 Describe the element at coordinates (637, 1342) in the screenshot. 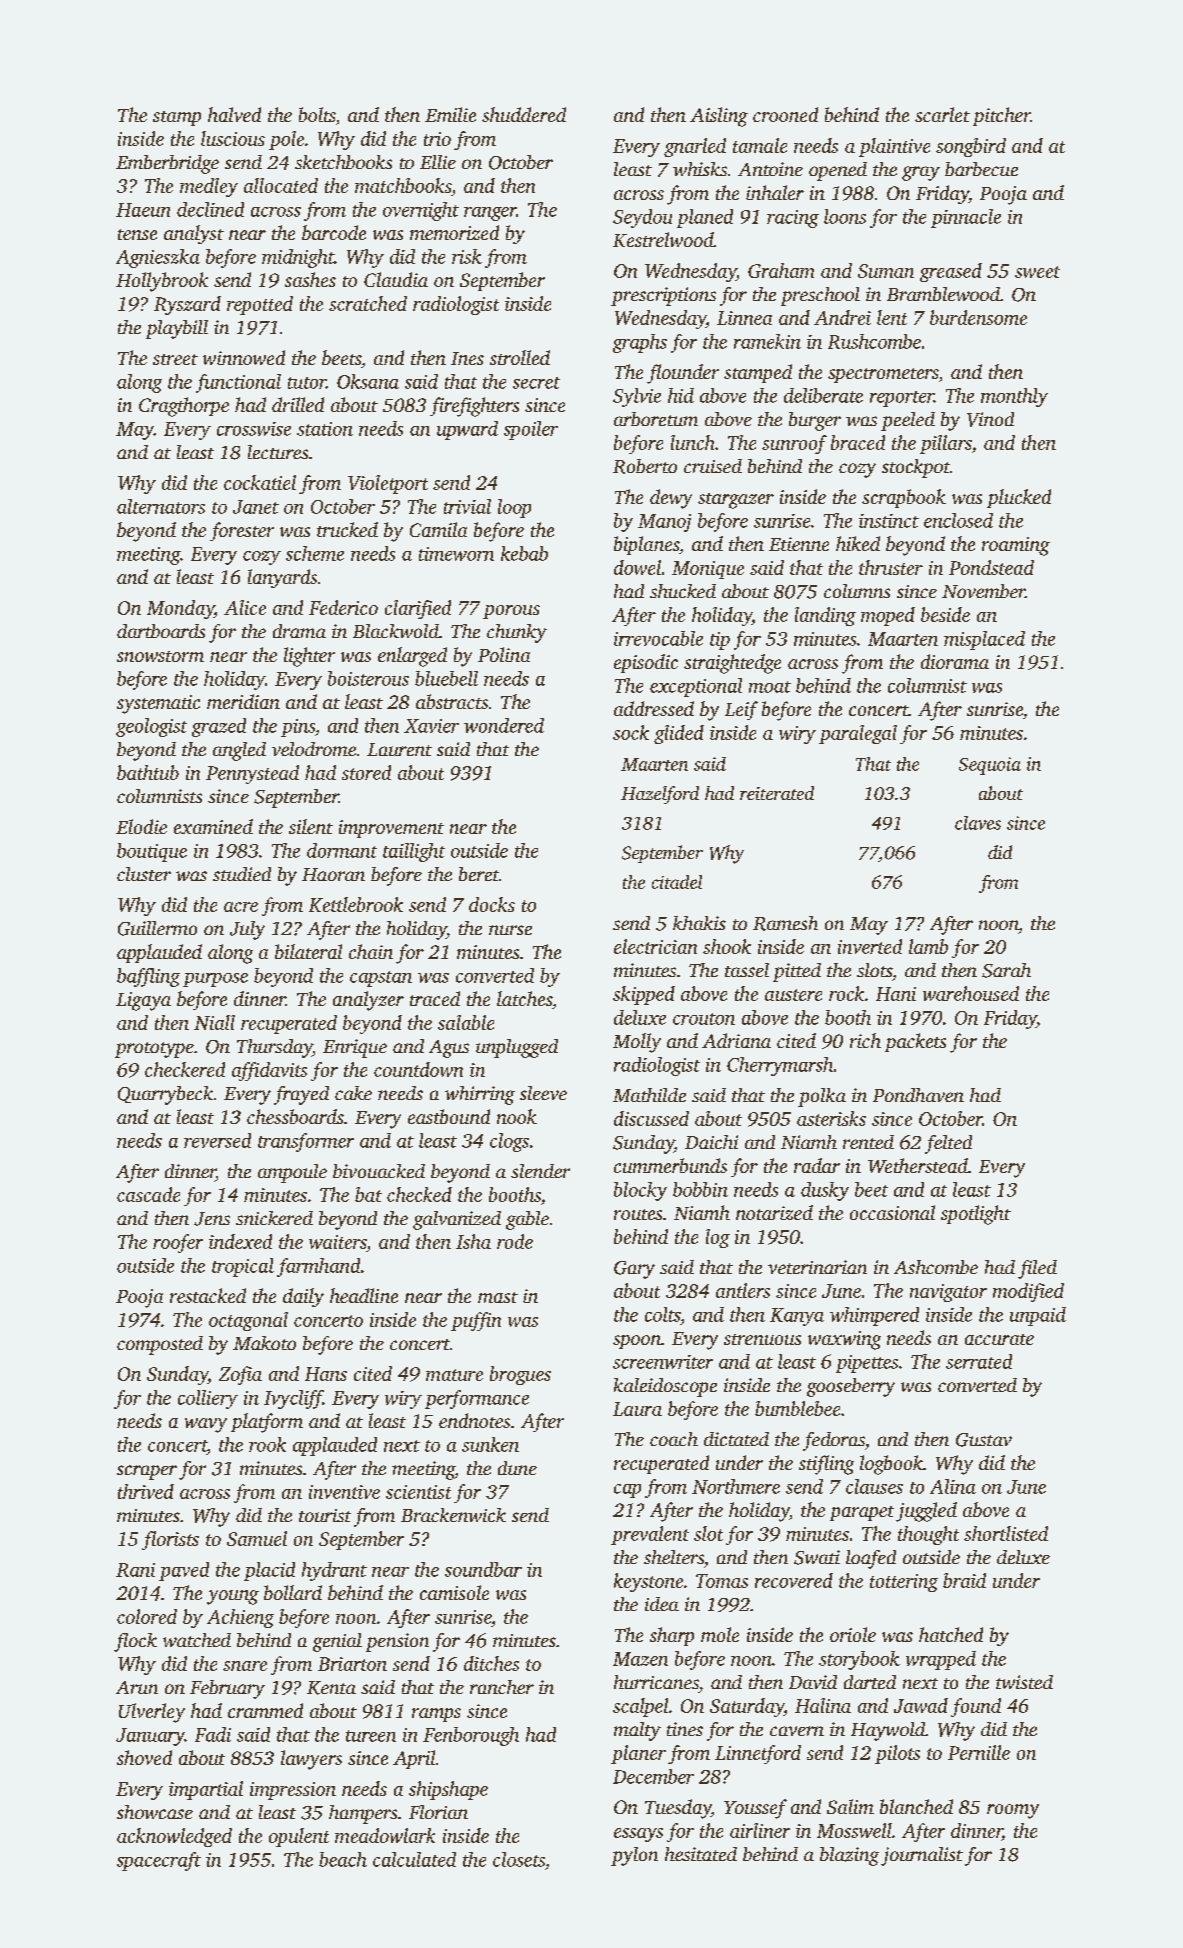

I see `spoon` at that location.
